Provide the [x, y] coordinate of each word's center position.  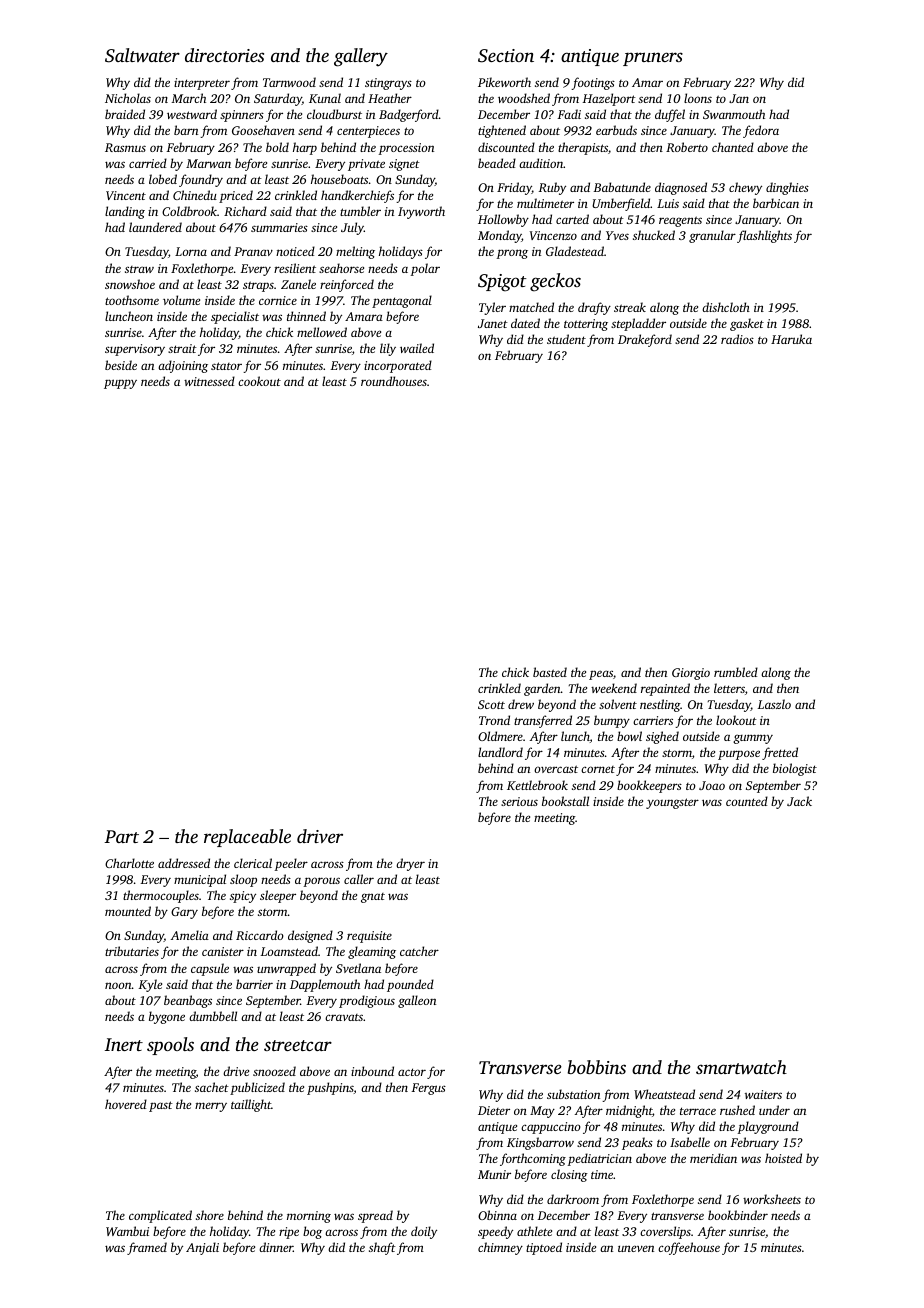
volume [181, 300]
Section [506, 56]
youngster [672, 803]
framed [147, 1248]
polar [425, 269]
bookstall [565, 801]
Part [121, 836]
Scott [491, 704]
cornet [598, 769]
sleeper [278, 896]
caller [359, 879]
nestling [660, 705]
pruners [653, 59]
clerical [253, 863]
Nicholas [128, 98]
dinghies [787, 188]
